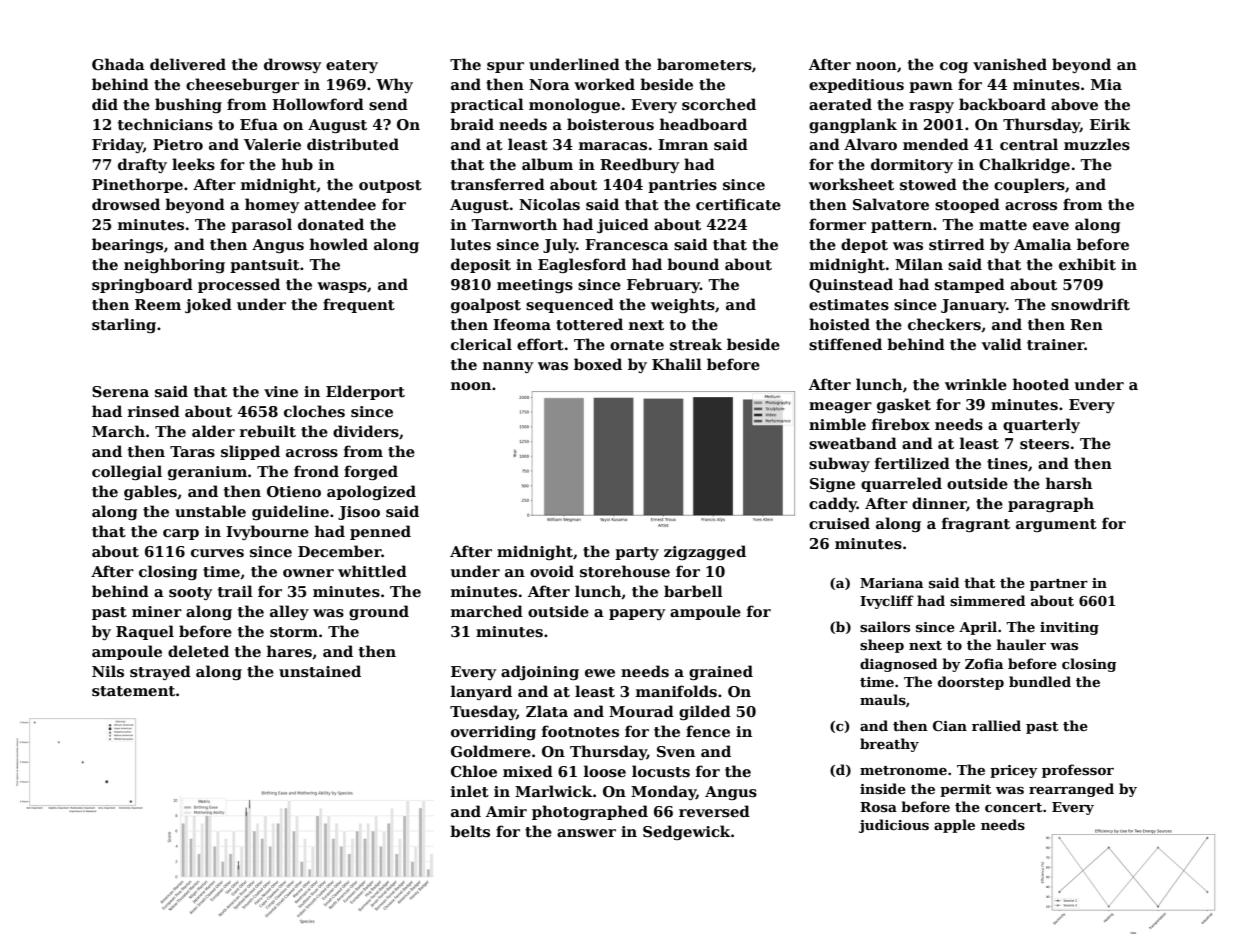 This screenshot has height=952, width=1233. I want to click on Jisoo, so click(359, 513).
